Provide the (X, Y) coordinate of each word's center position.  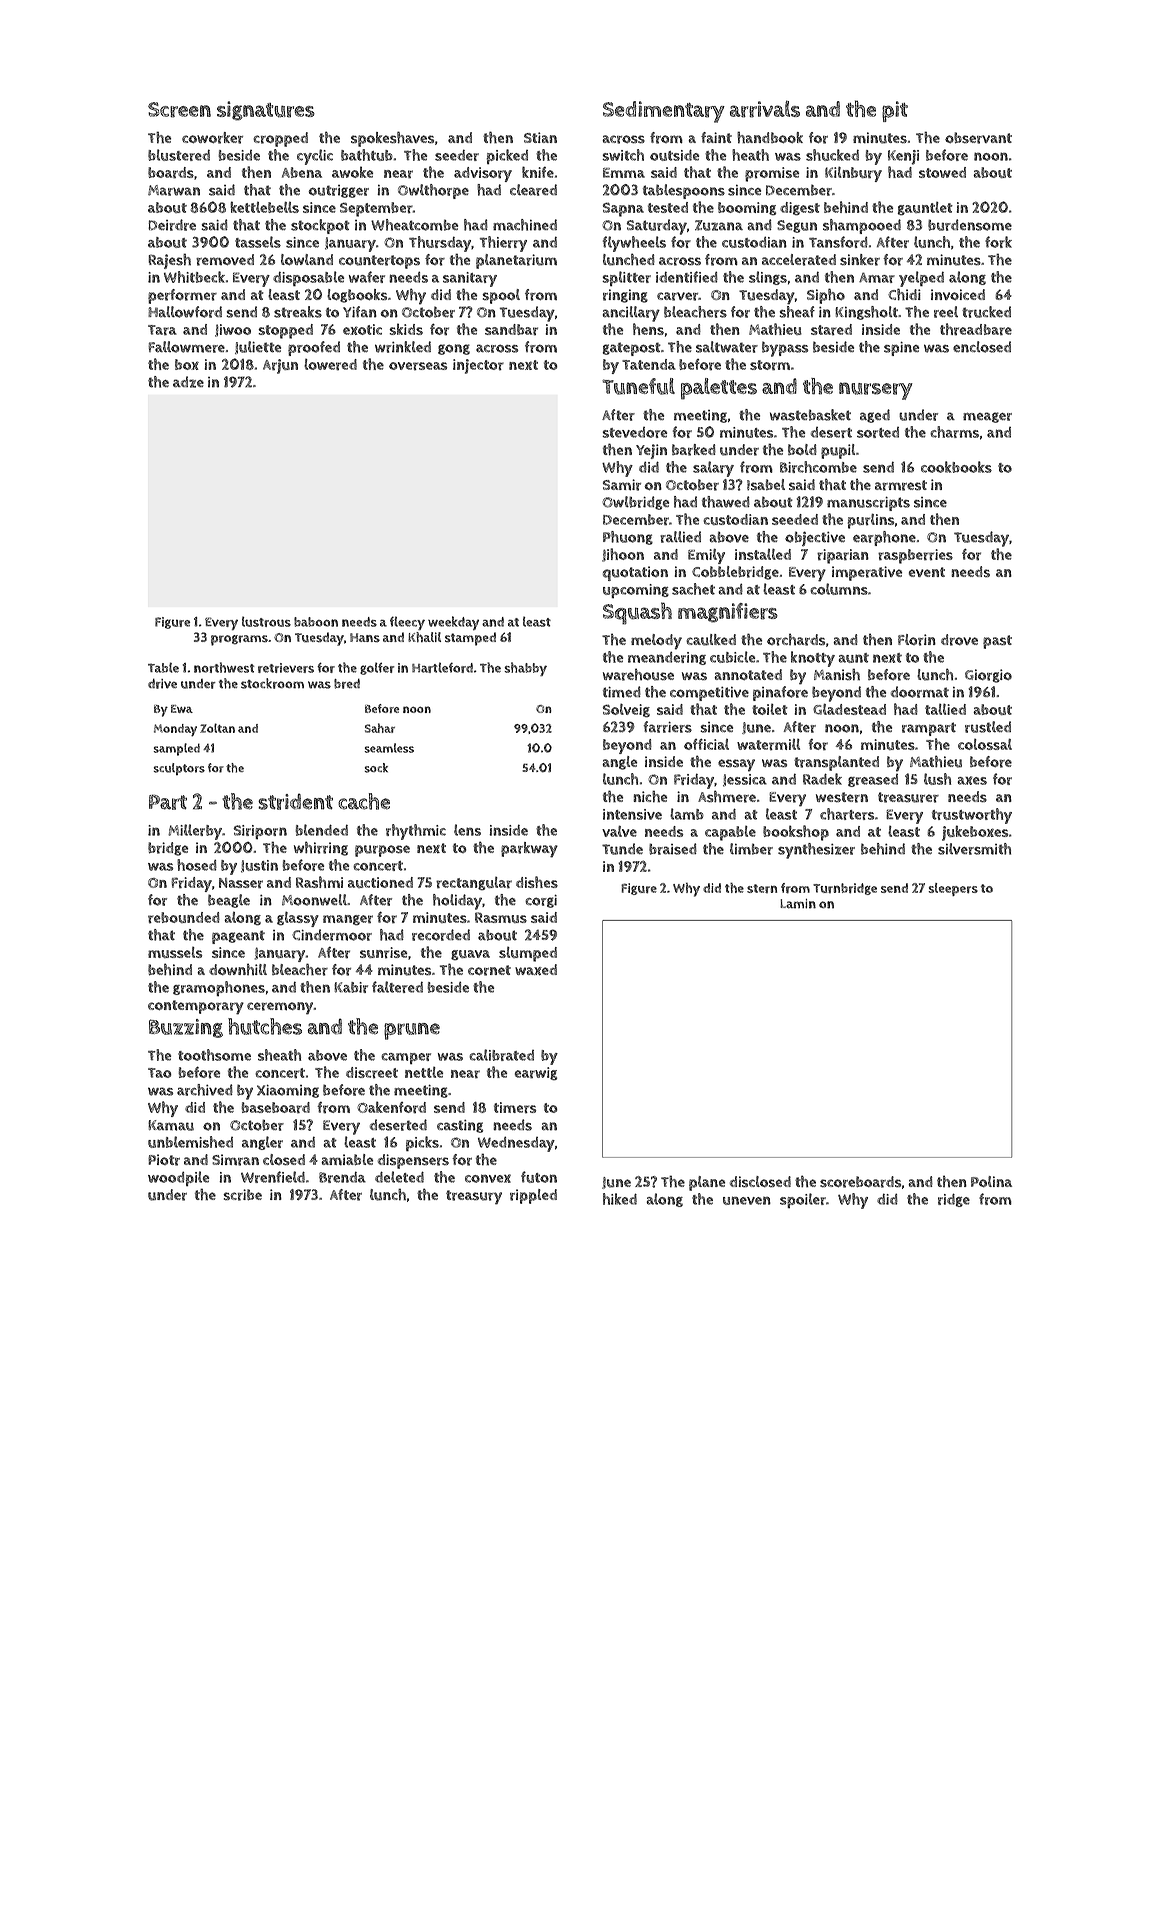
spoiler (803, 1200)
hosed (197, 865)
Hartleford (442, 667)
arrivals (765, 109)
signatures (266, 111)
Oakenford (391, 1107)
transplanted (836, 763)
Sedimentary (664, 112)
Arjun (280, 366)
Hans (365, 637)
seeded (795, 519)
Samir (622, 485)
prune (412, 1031)
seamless (389, 748)
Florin (917, 640)
